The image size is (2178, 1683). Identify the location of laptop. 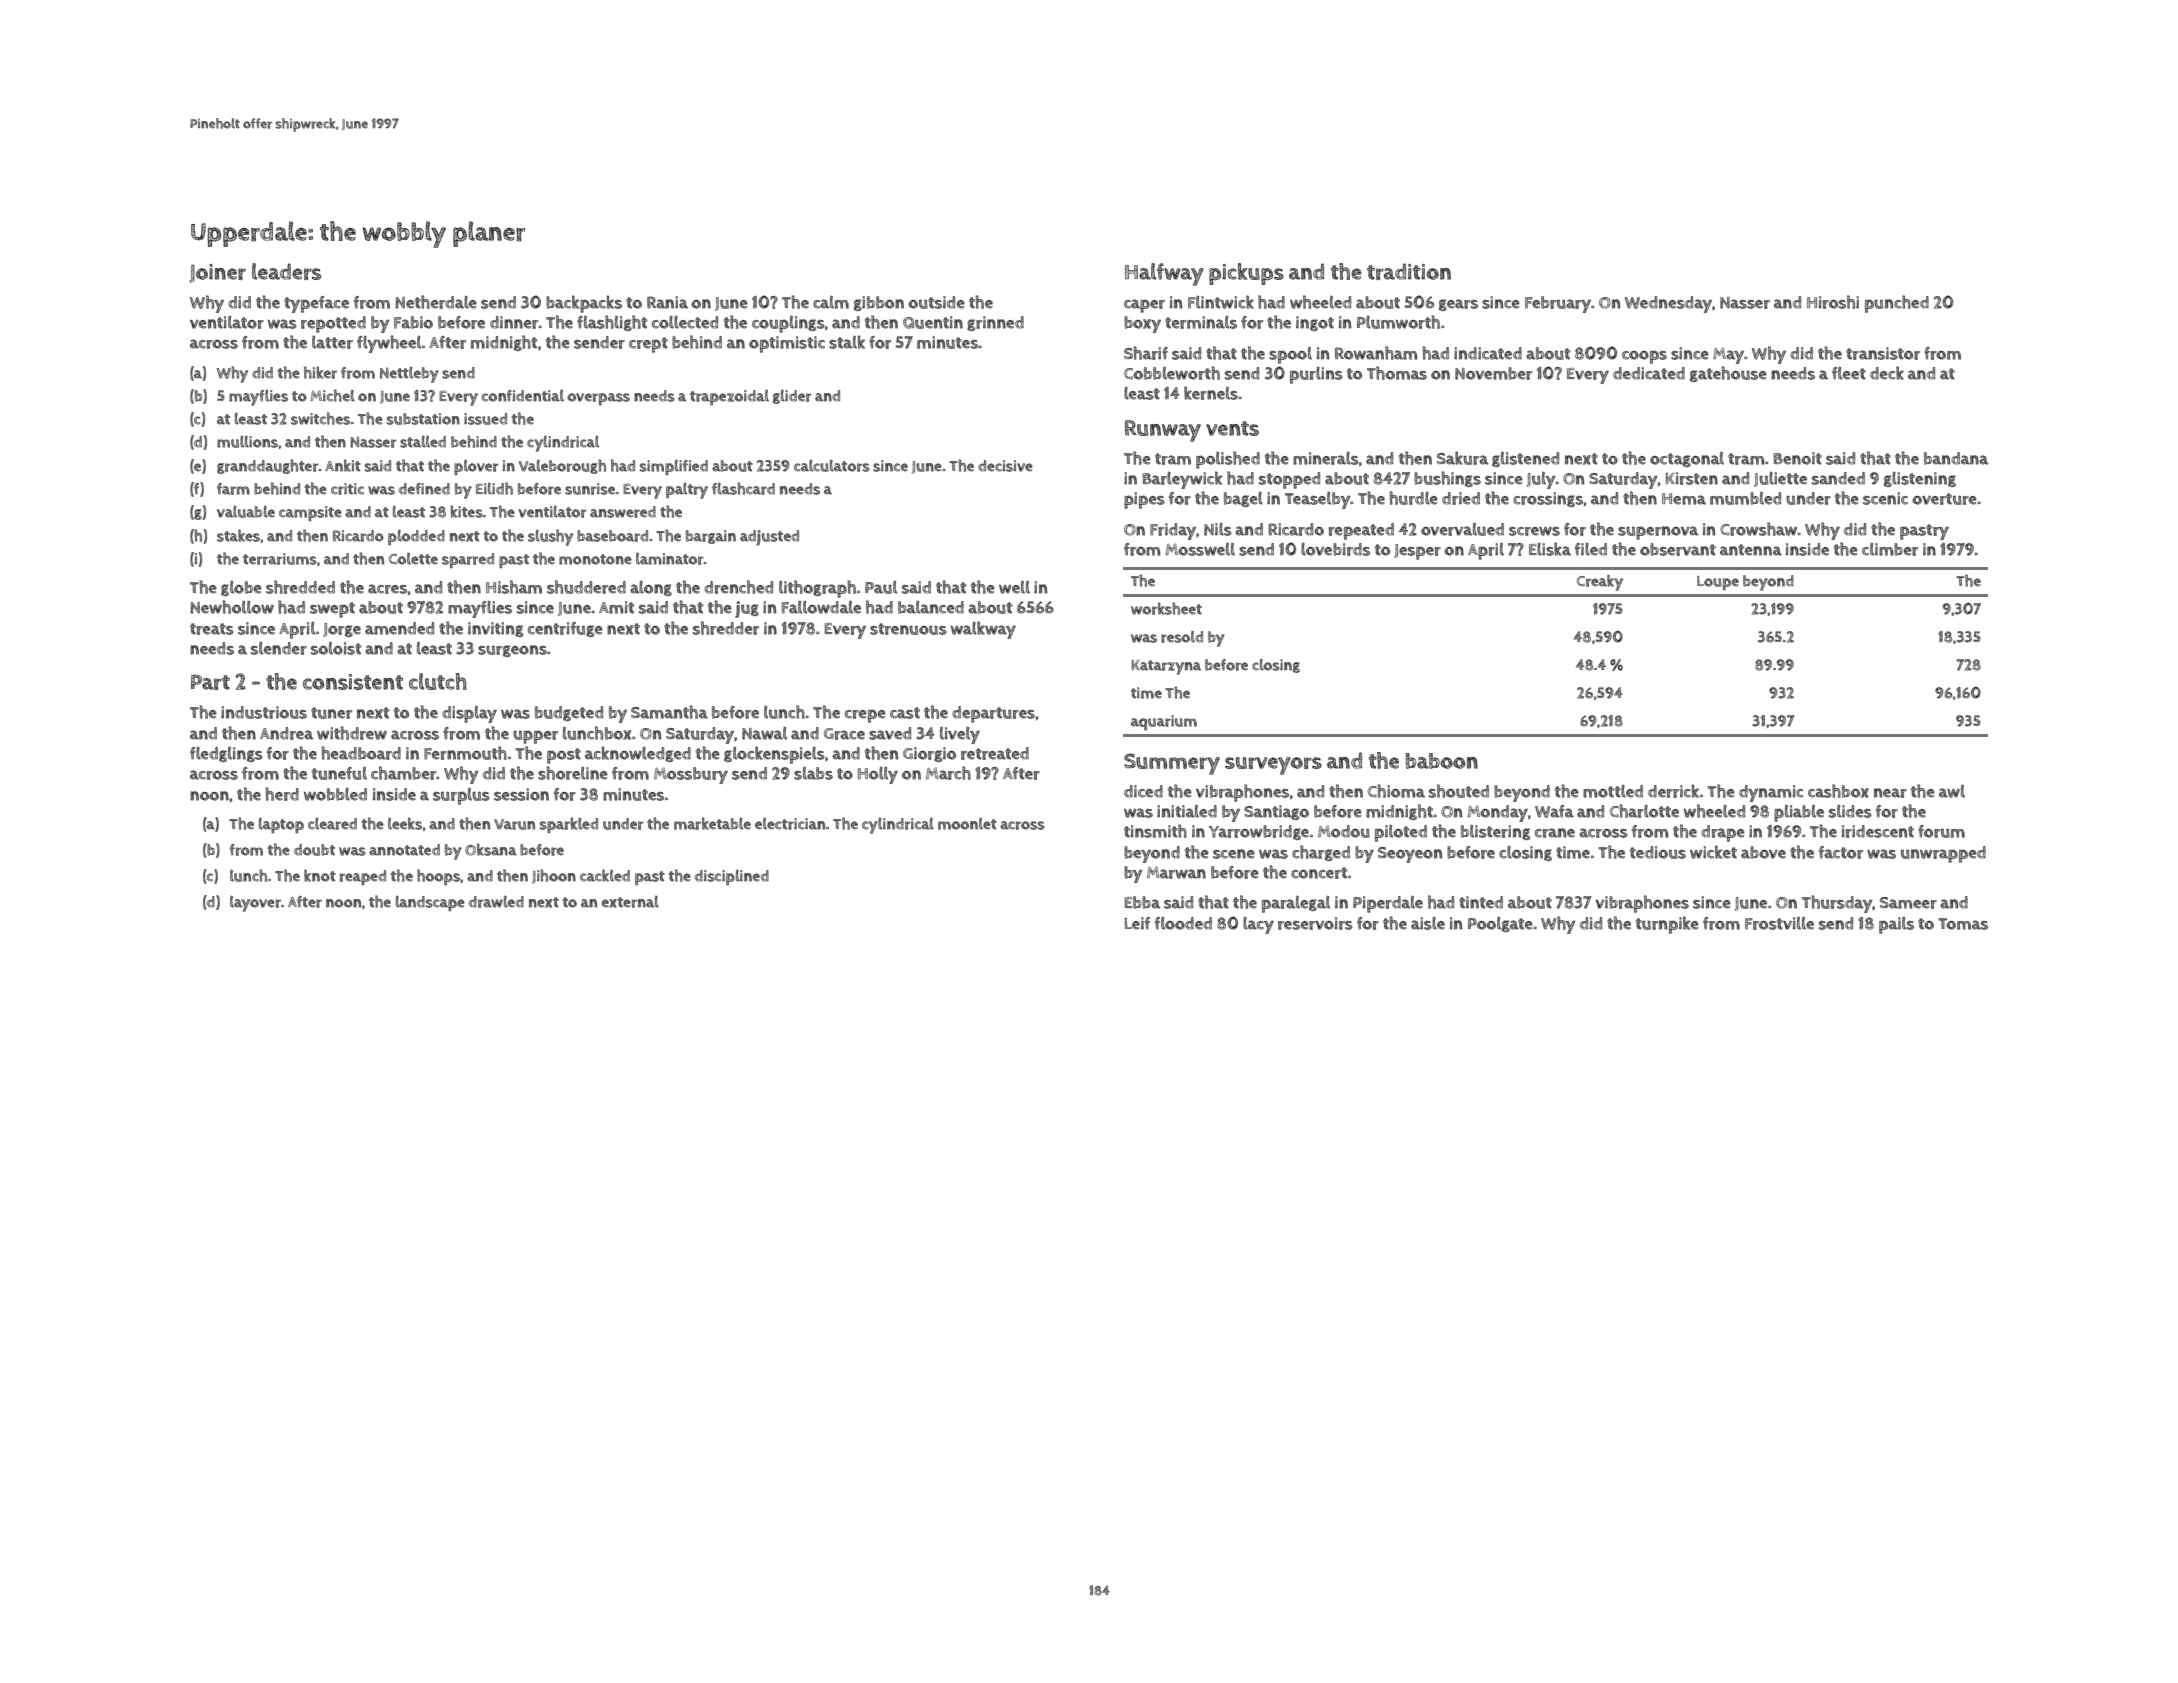
(281, 826).
